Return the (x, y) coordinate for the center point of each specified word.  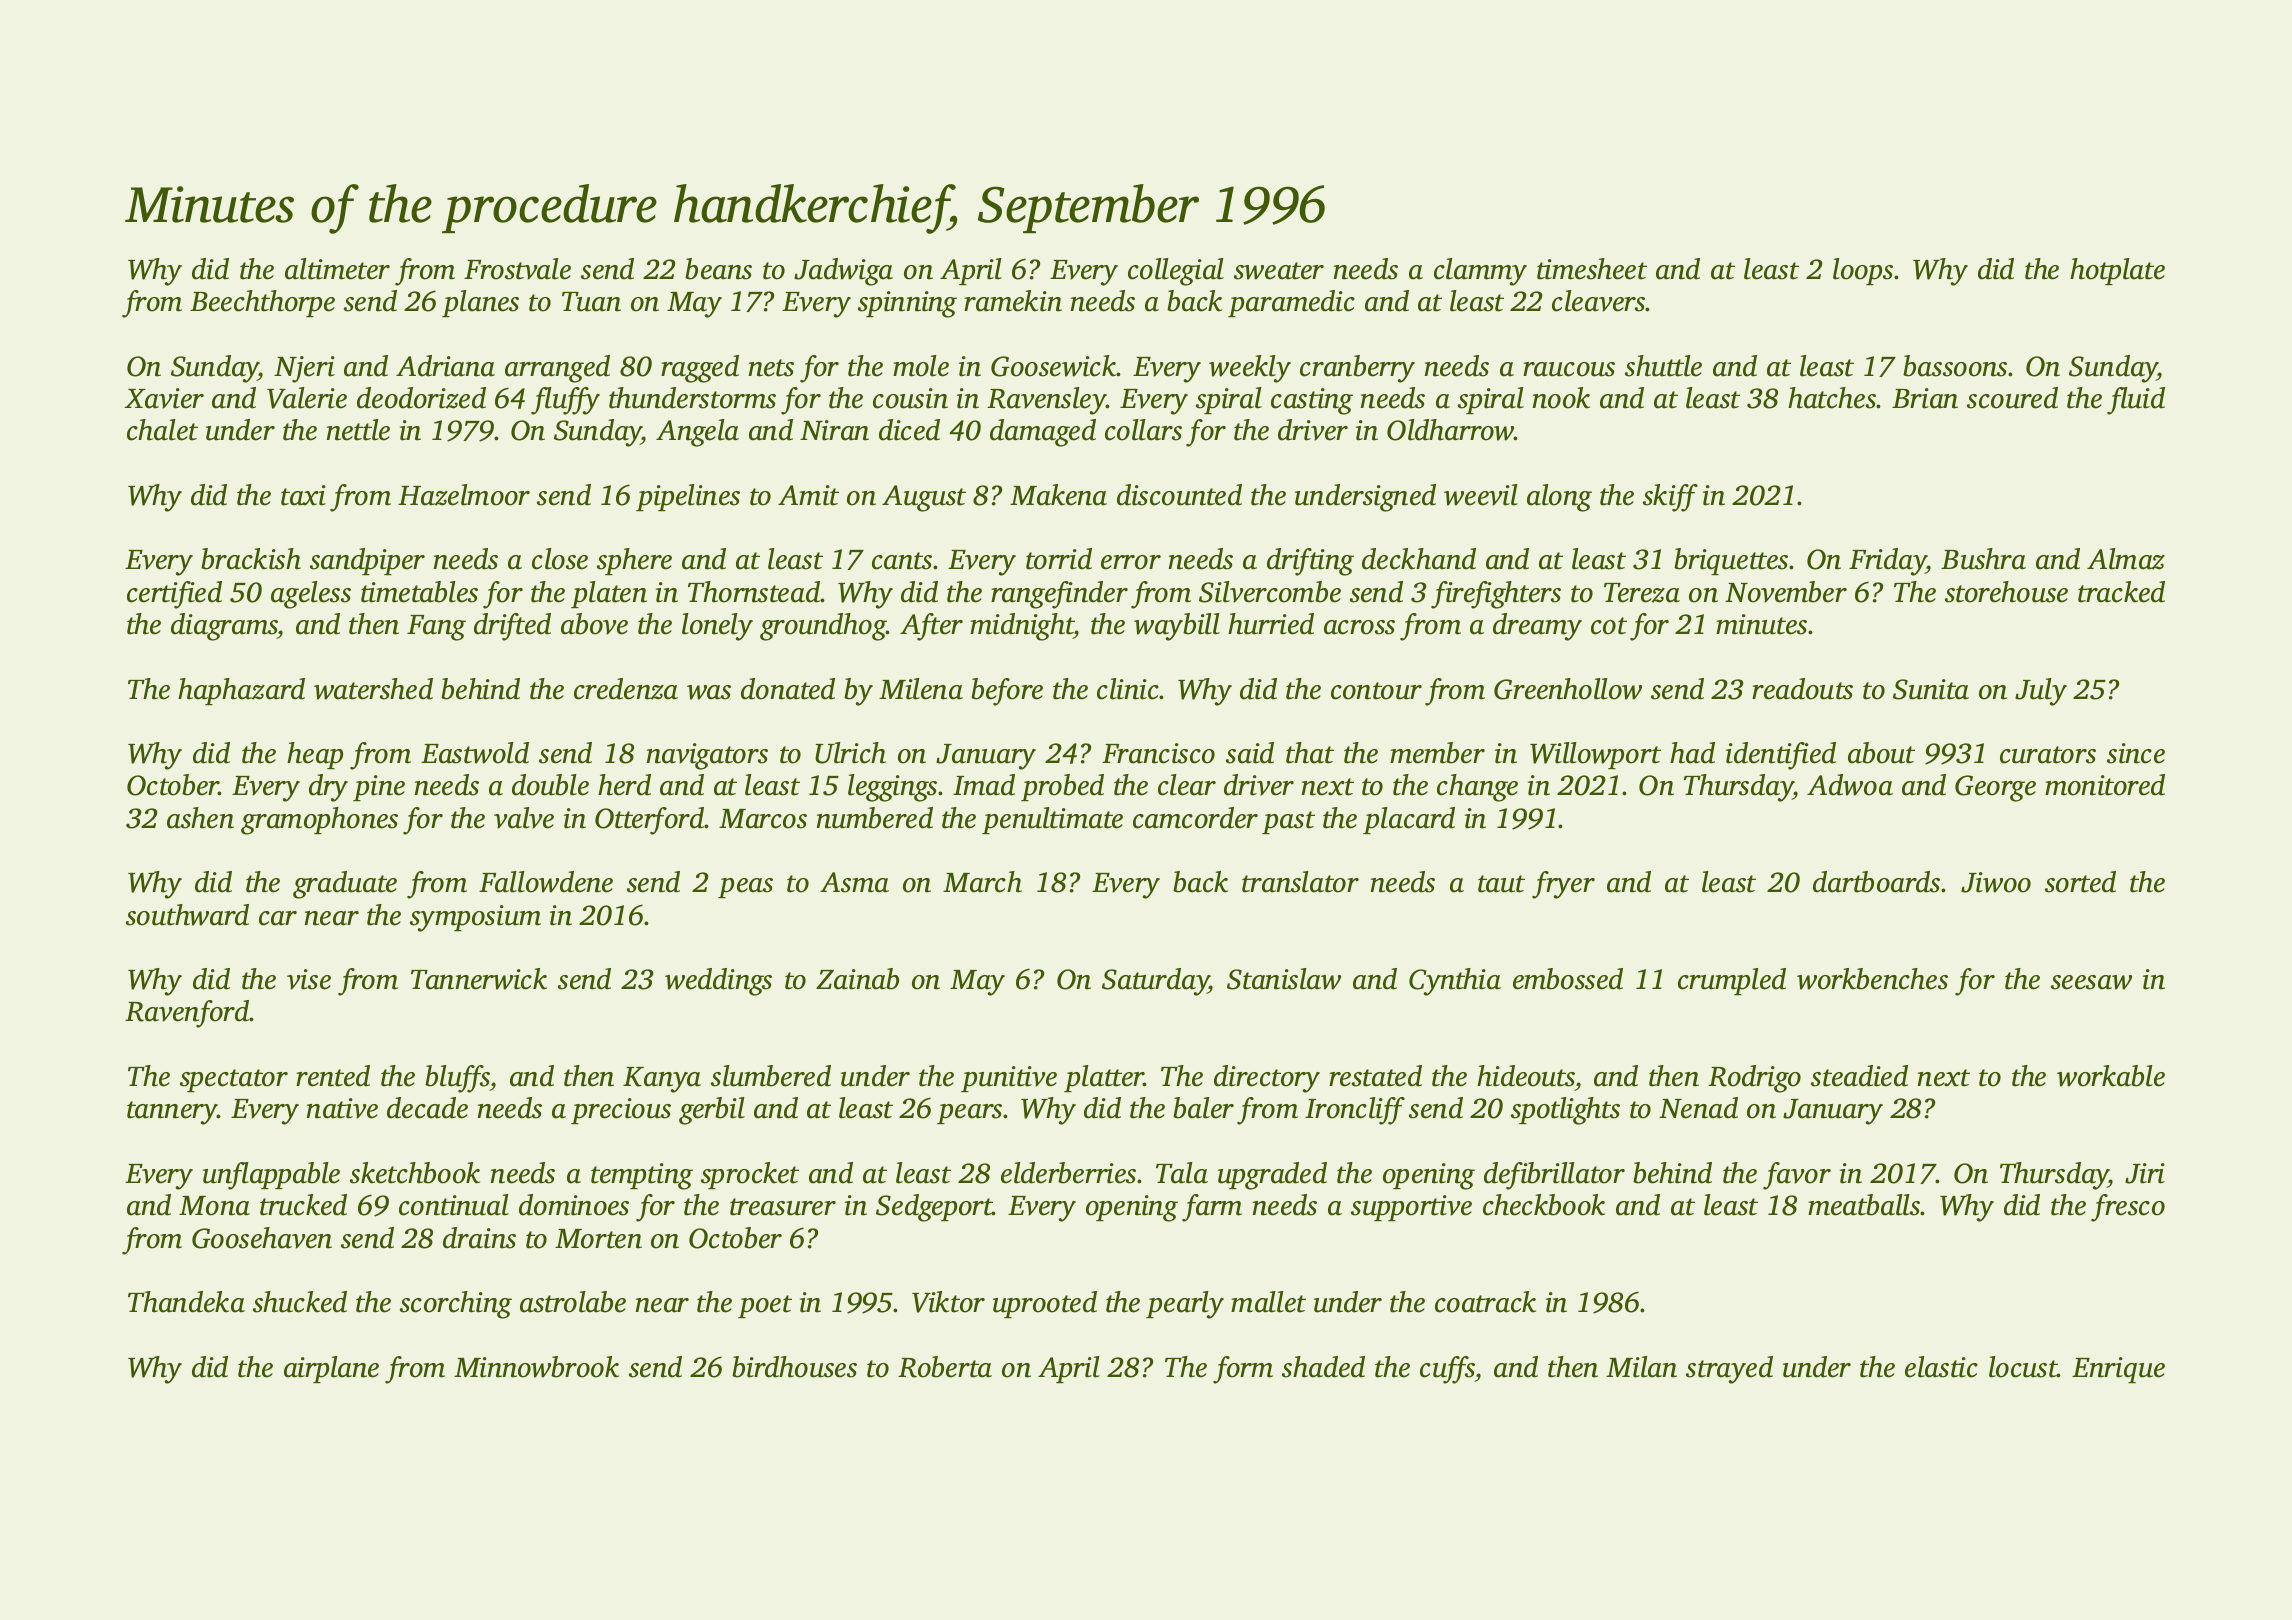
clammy (1480, 272)
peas (745, 888)
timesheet (1592, 269)
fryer (1563, 885)
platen (609, 594)
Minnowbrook (536, 1367)
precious (621, 1111)
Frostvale (517, 269)
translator (1300, 882)
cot (1609, 626)
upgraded (1272, 1176)
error (1131, 562)
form (1243, 1370)
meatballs (1864, 1205)
